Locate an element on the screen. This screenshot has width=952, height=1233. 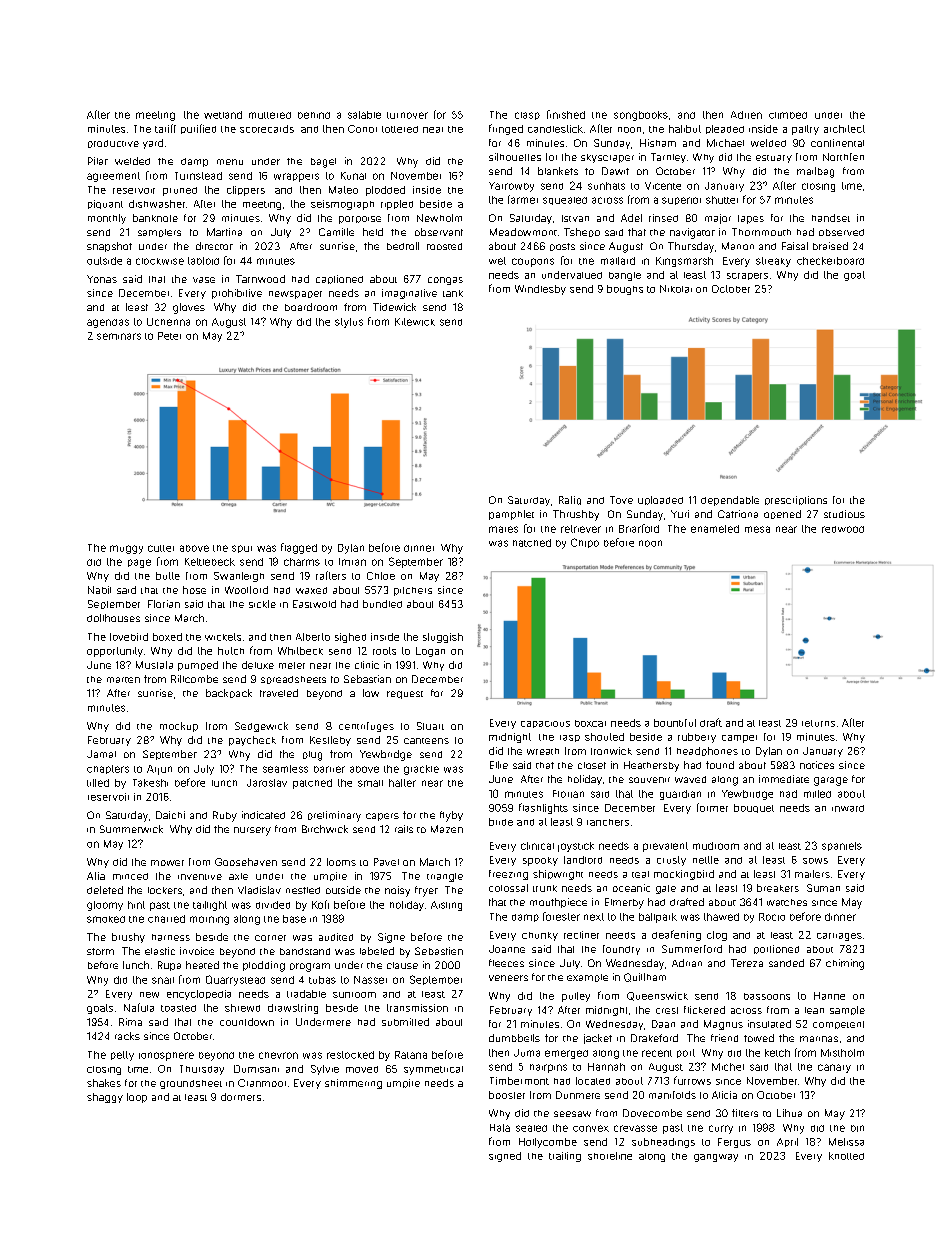
Nabil is located at coordinates (99, 590).
